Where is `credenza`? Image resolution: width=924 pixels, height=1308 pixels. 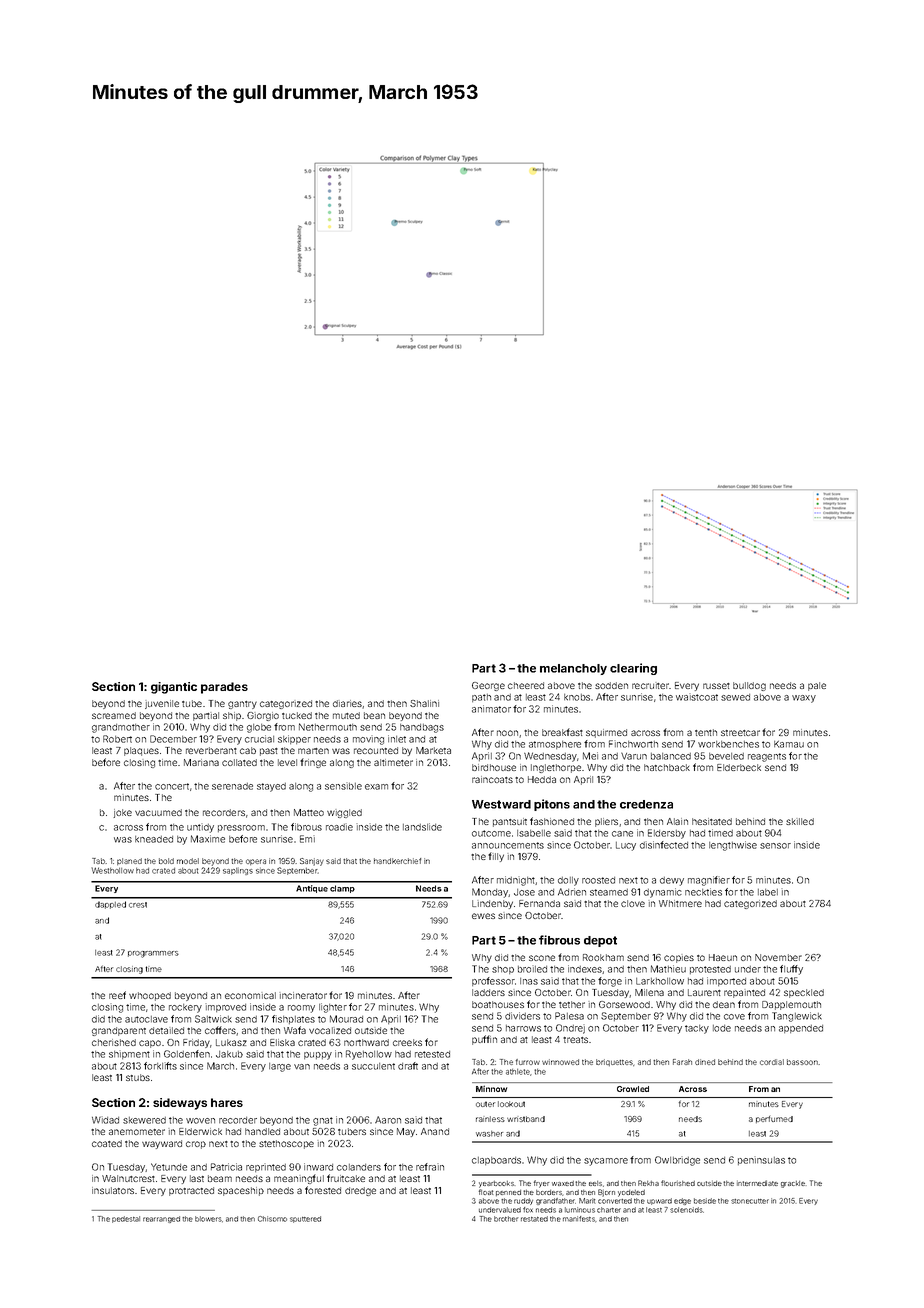 credenza is located at coordinates (646, 804).
